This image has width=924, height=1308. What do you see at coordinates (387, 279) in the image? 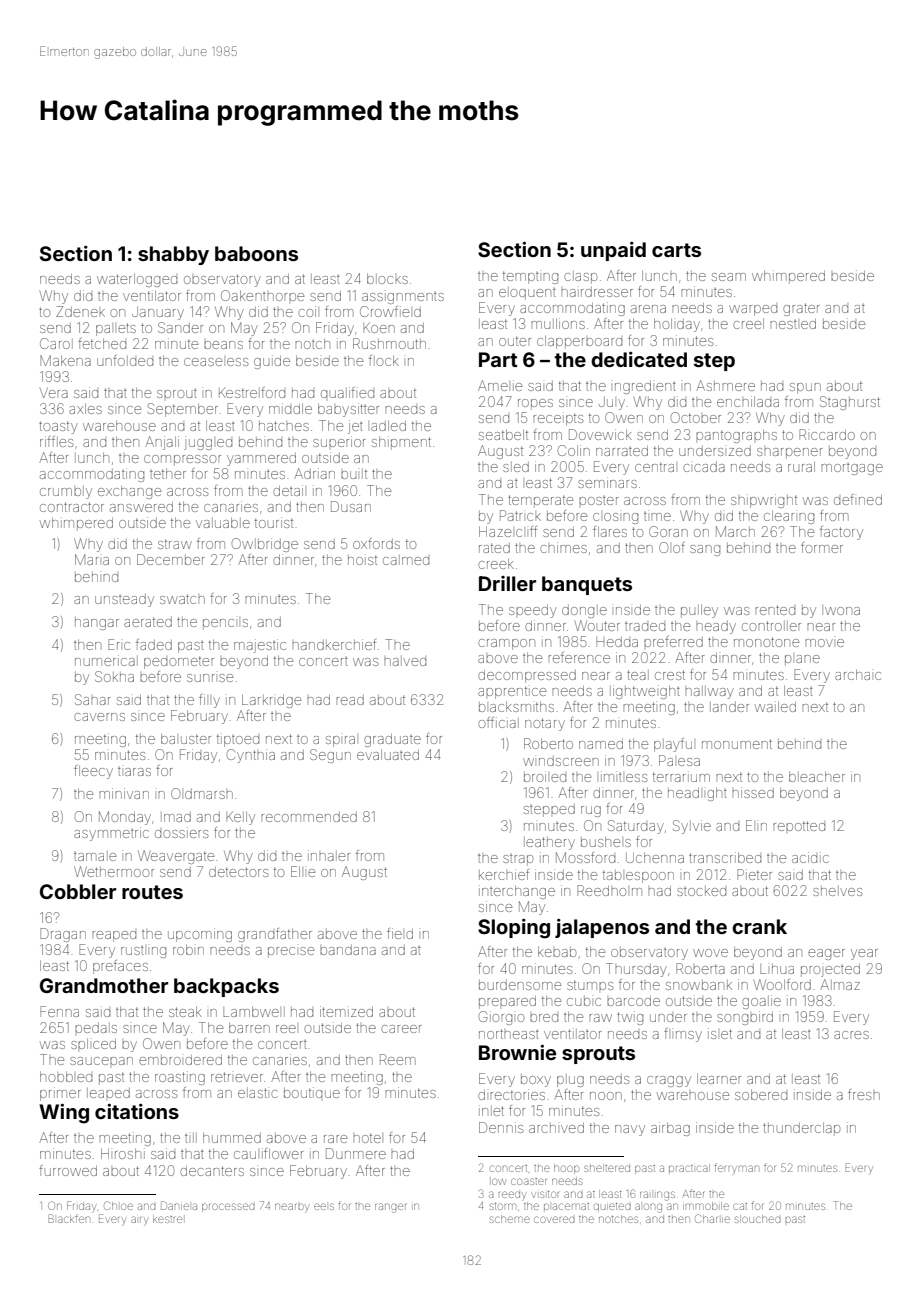
I see `blocks` at bounding box center [387, 279].
